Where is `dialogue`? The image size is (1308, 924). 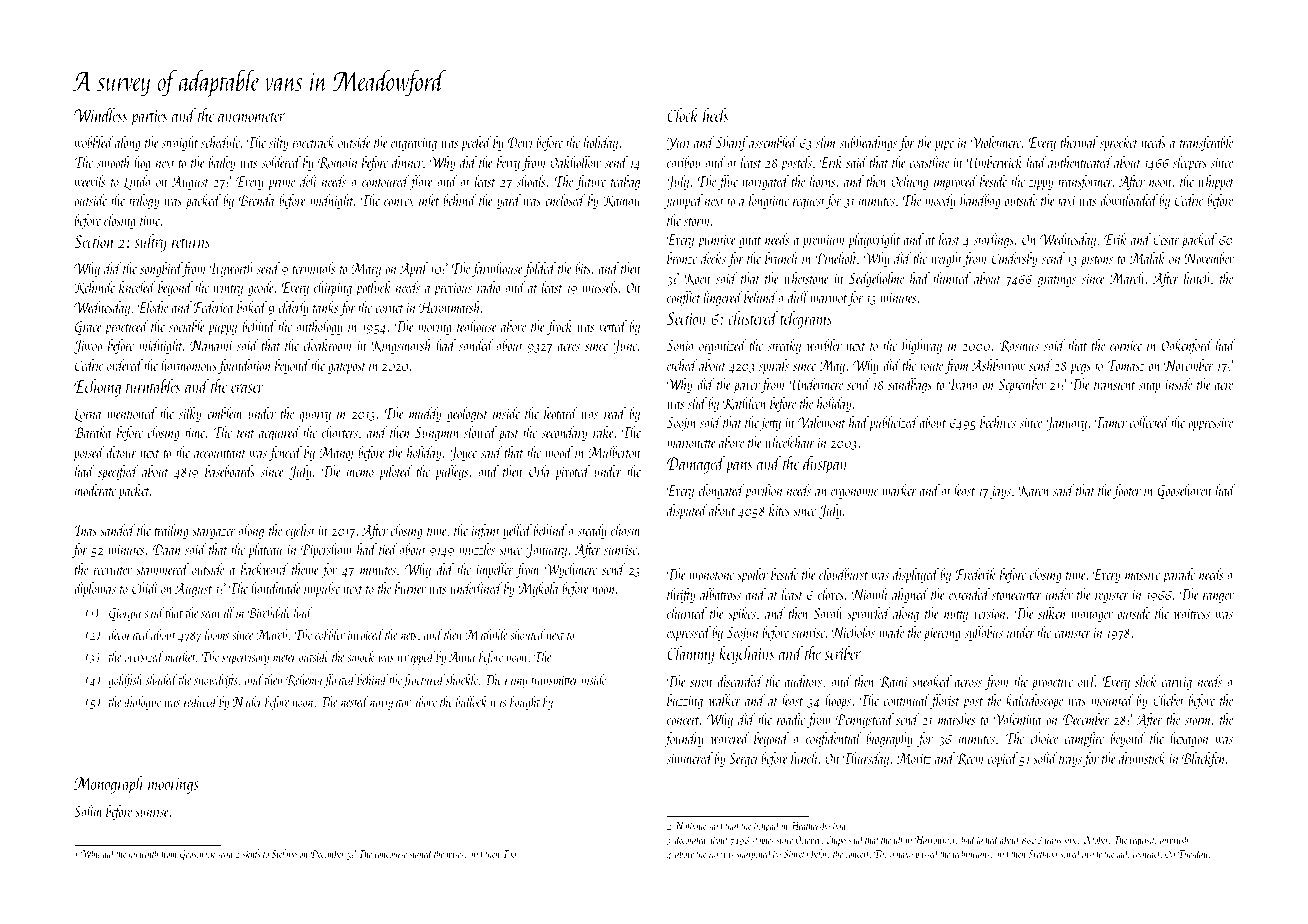 dialogue is located at coordinates (142, 703).
